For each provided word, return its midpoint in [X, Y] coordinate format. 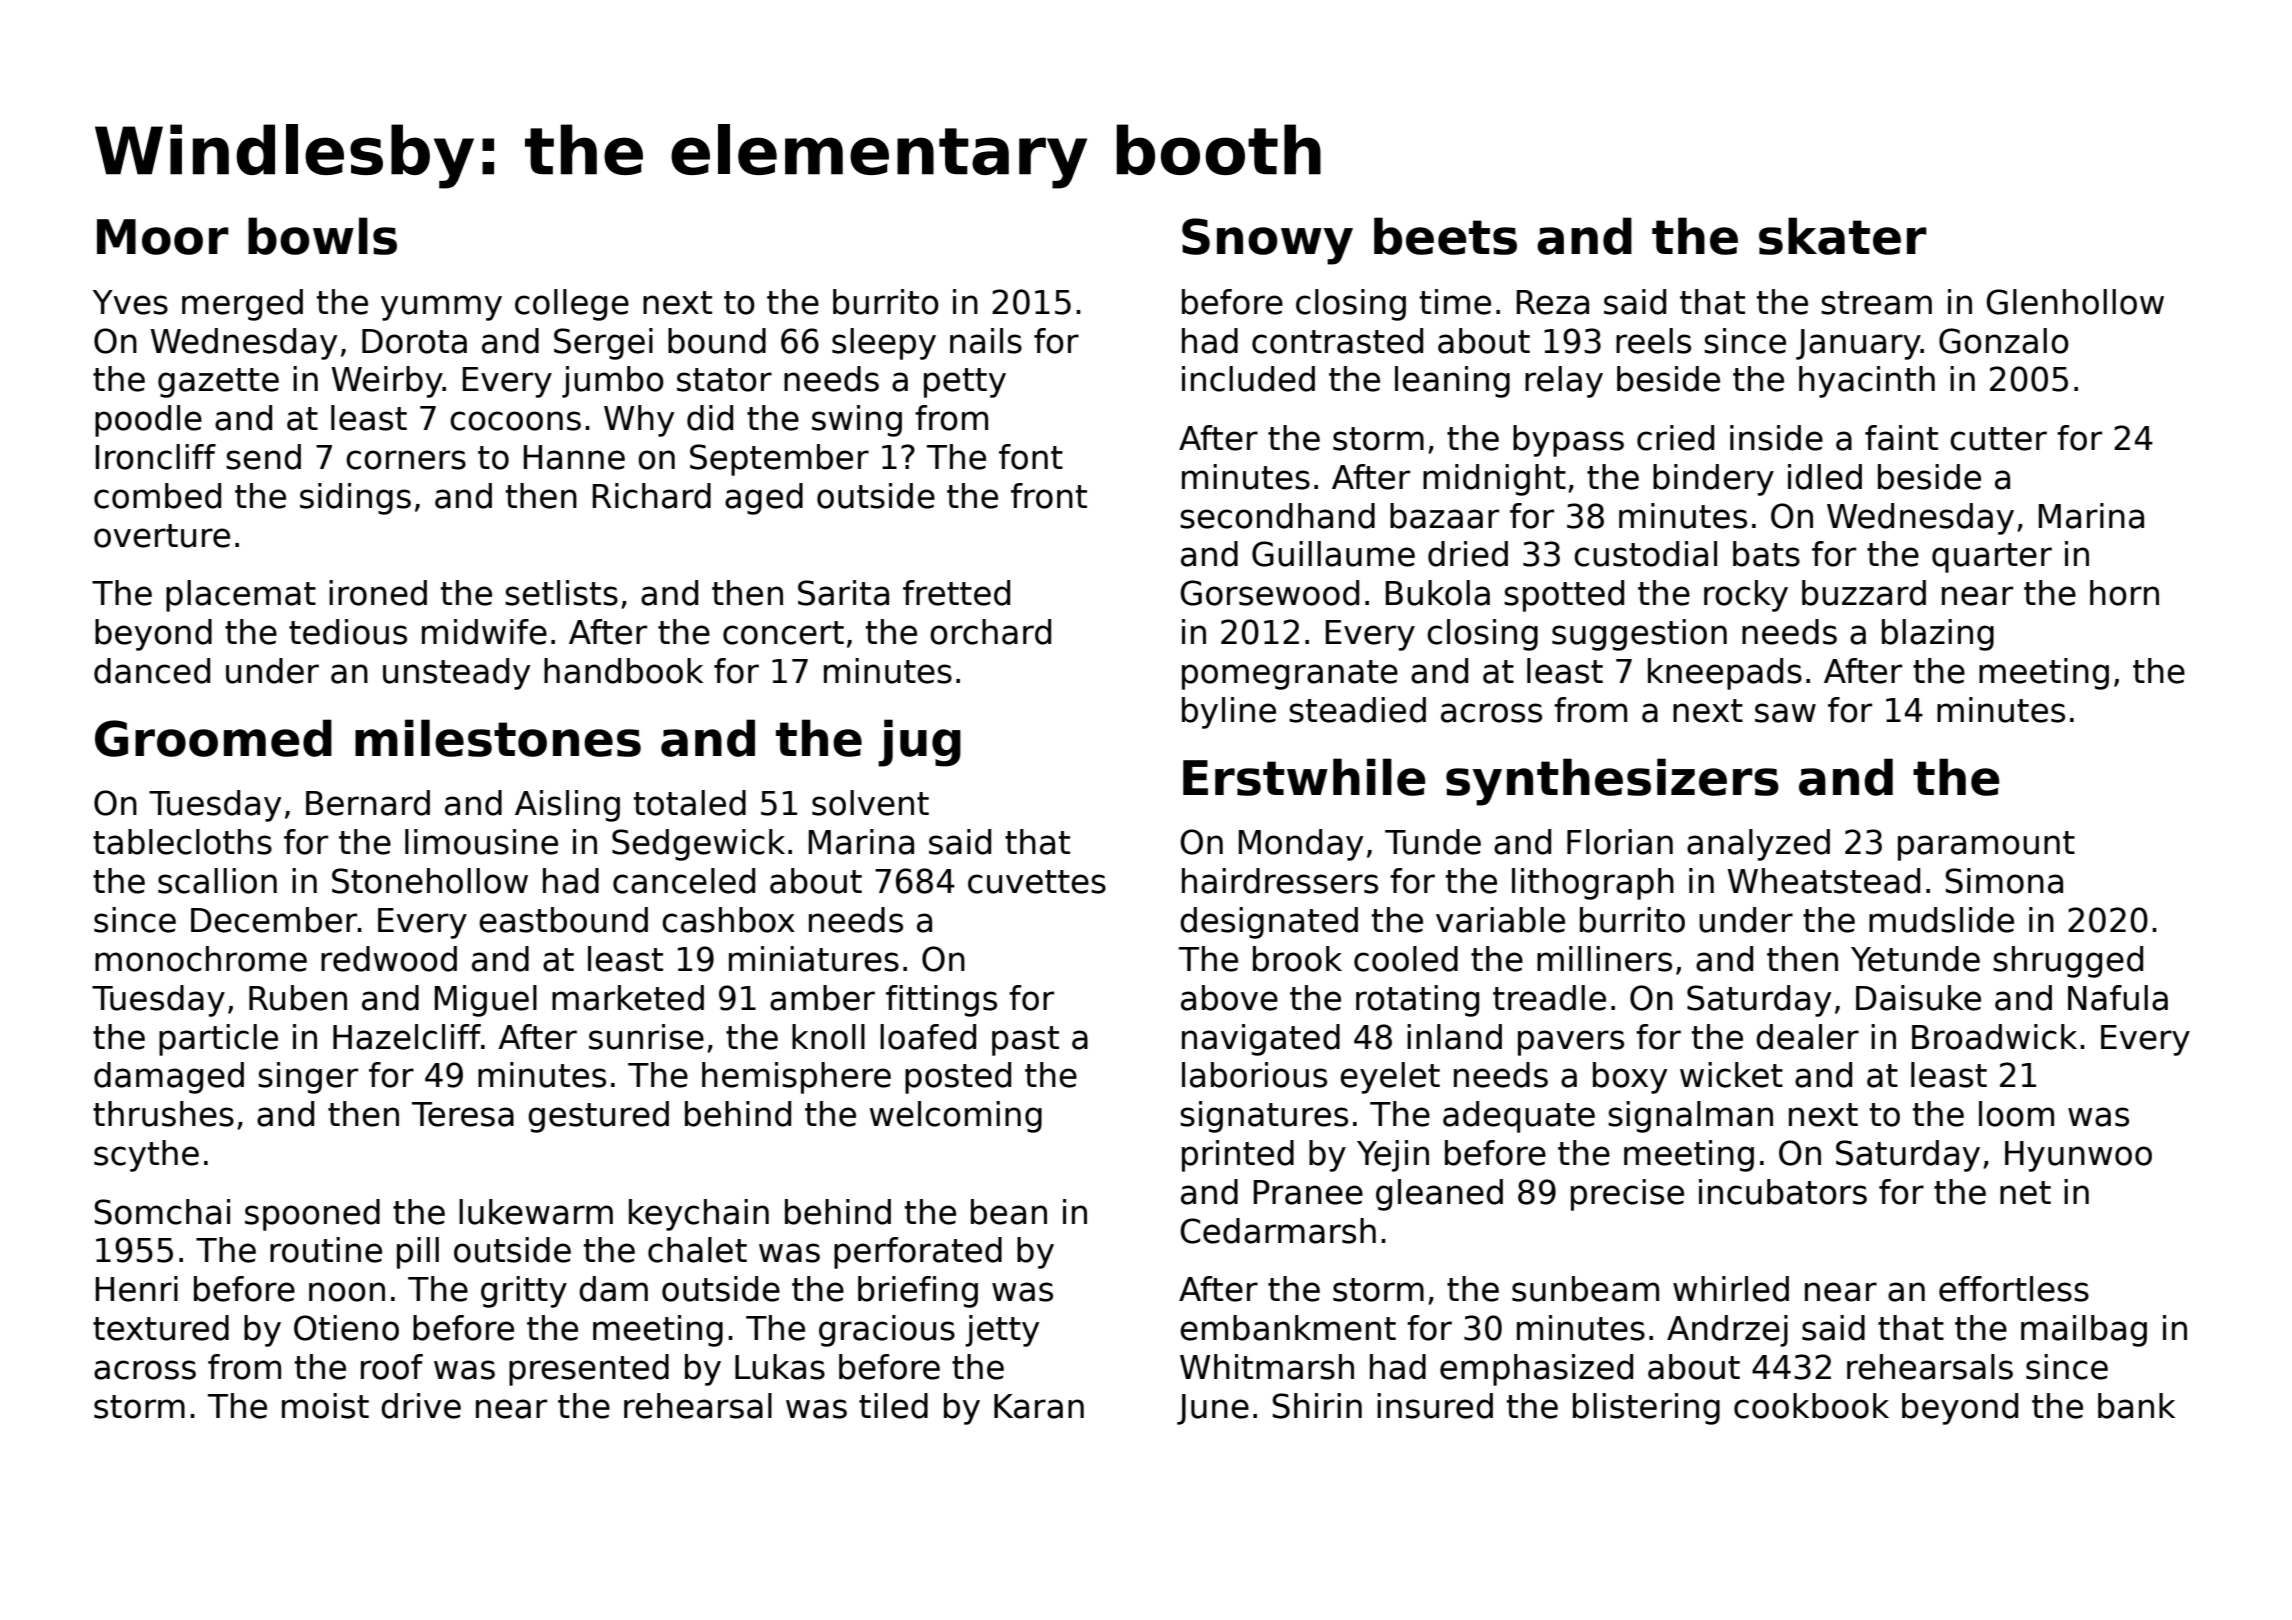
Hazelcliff [407, 1037]
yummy [441, 308]
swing [857, 421]
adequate [1519, 1117]
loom [2016, 1114]
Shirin [1317, 1406]
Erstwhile [1304, 777]
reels [1653, 341]
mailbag [2084, 1331]
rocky [1746, 596]
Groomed [213, 738]
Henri [137, 1289]
